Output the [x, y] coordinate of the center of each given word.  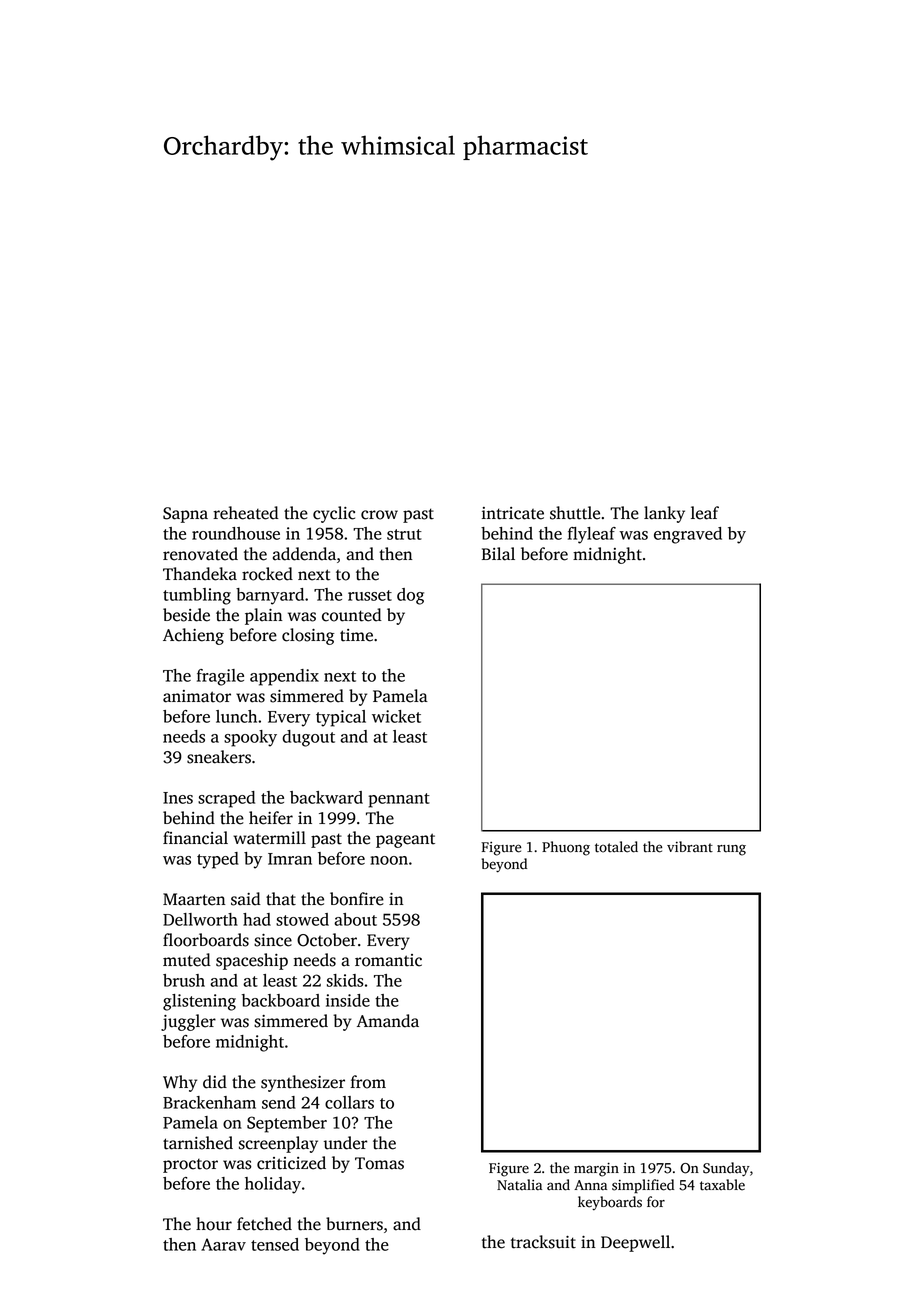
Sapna [185, 515]
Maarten [194, 899]
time [356, 635]
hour [214, 1224]
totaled [616, 847]
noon [389, 860]
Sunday [726, 1169]
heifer [271, 818]
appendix [284, 677]
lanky [664, 514]
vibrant [690, 847]
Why [180, 1083]
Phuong [566, 848]
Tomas [379, 1163]
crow [379, 515]
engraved [688, 535]
